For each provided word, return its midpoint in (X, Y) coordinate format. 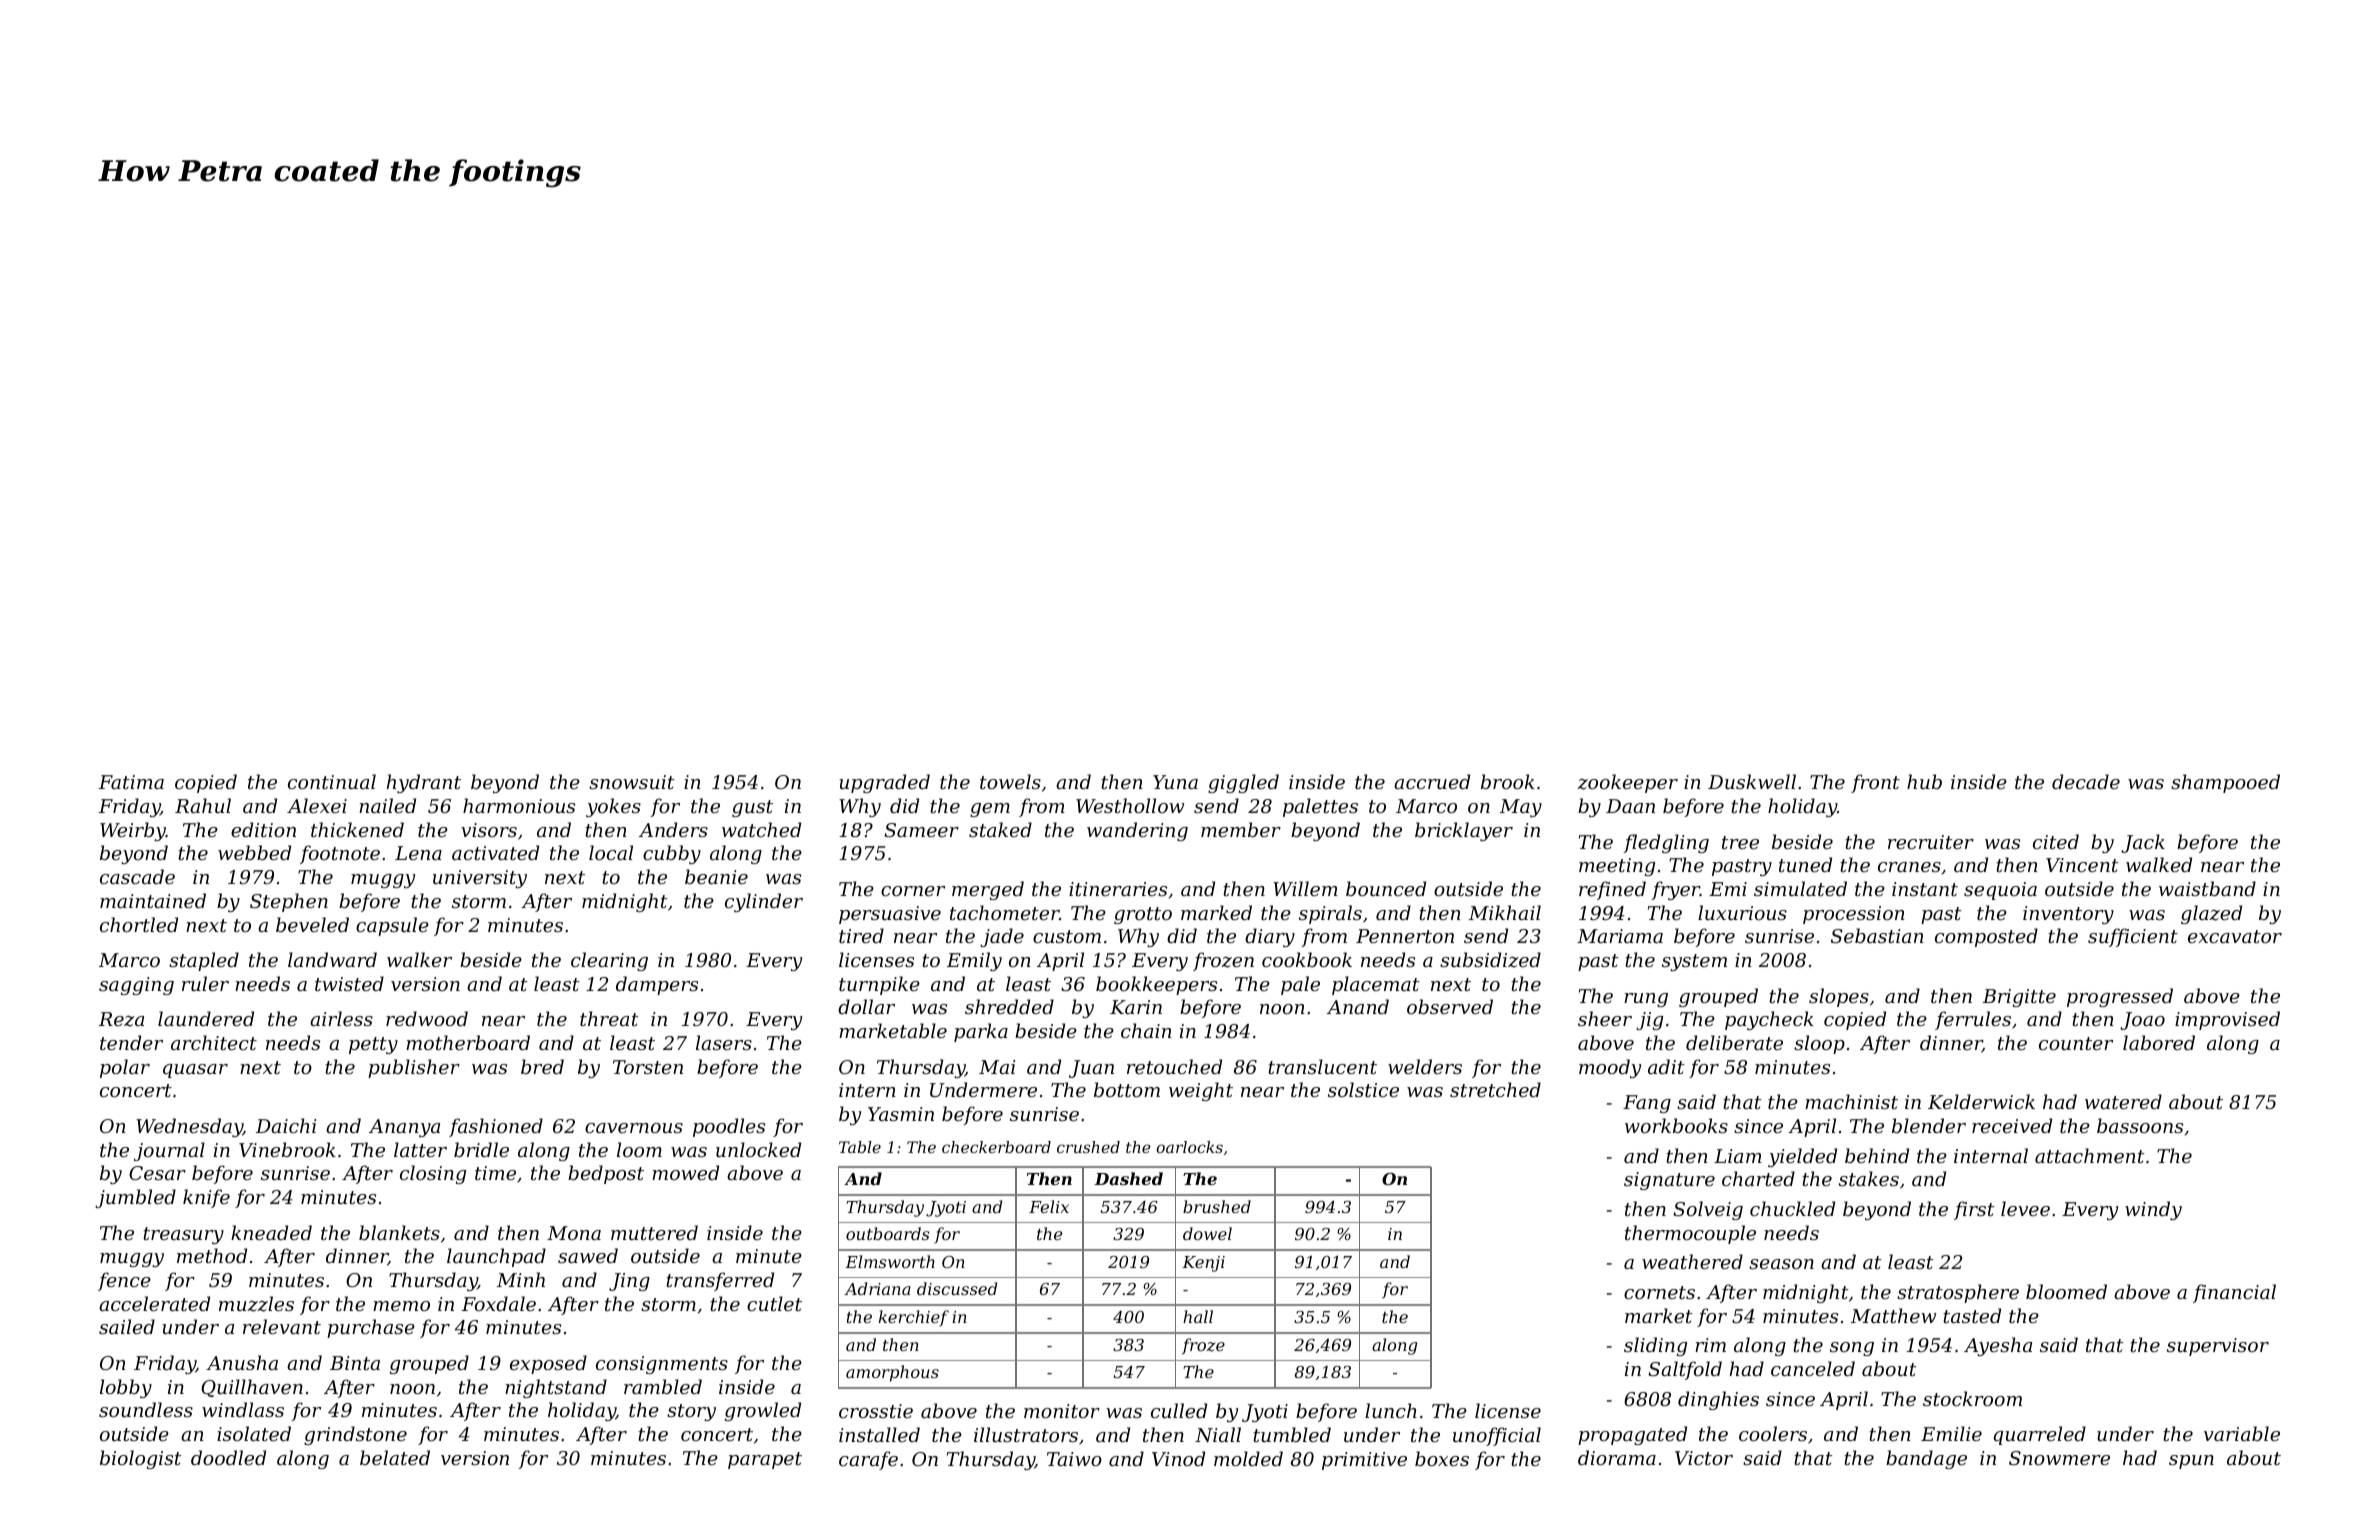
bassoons (2140, 1125)
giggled (1243, 783)
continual (332, 781)
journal (169, 1151)
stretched (1495, 1089)
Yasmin (901, 1114)
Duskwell (1752, 781)
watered (2123, 1101)
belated (395, 1457)
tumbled (1292, 1434)
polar (125, 1068)
